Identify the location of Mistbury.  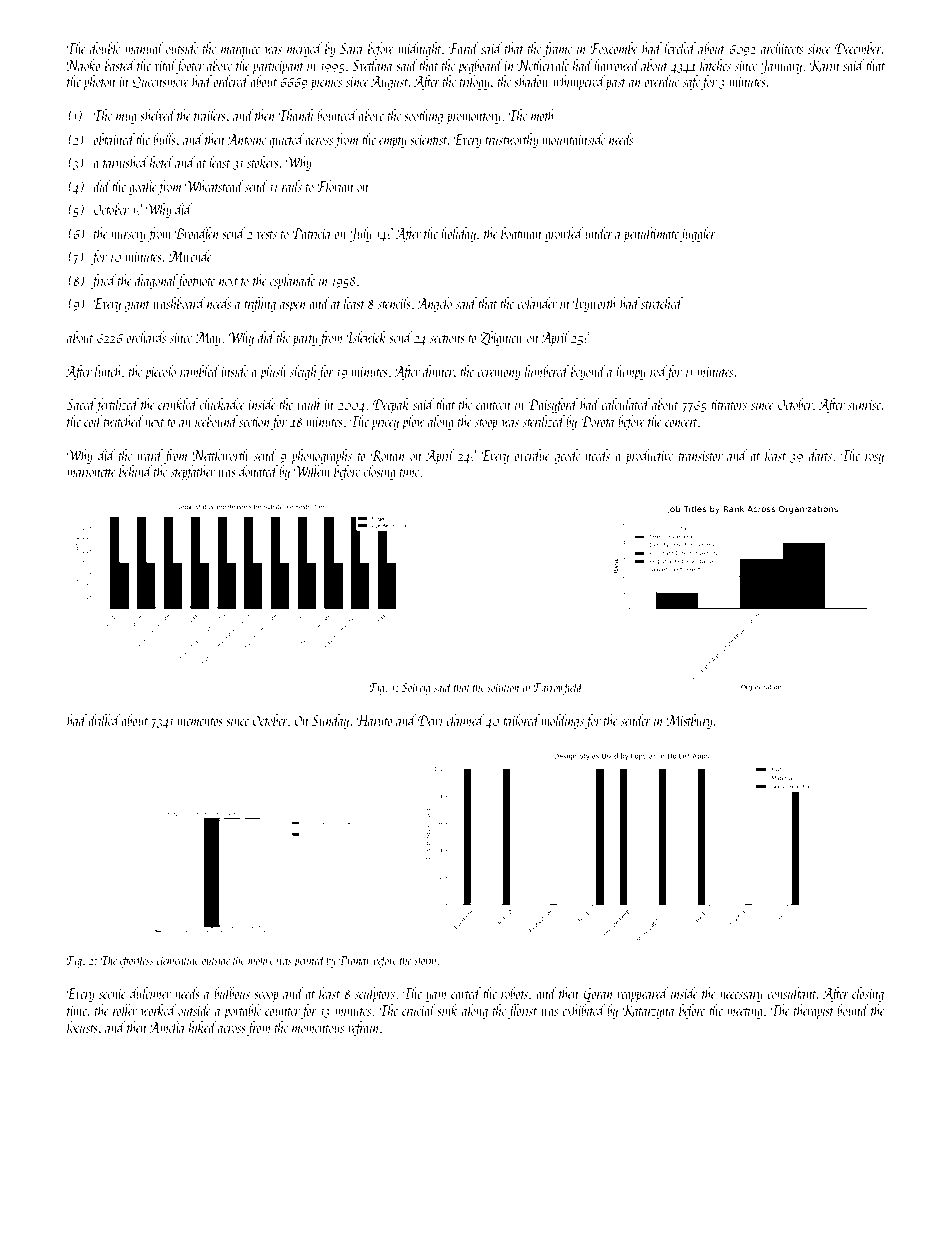
(689, 721).
